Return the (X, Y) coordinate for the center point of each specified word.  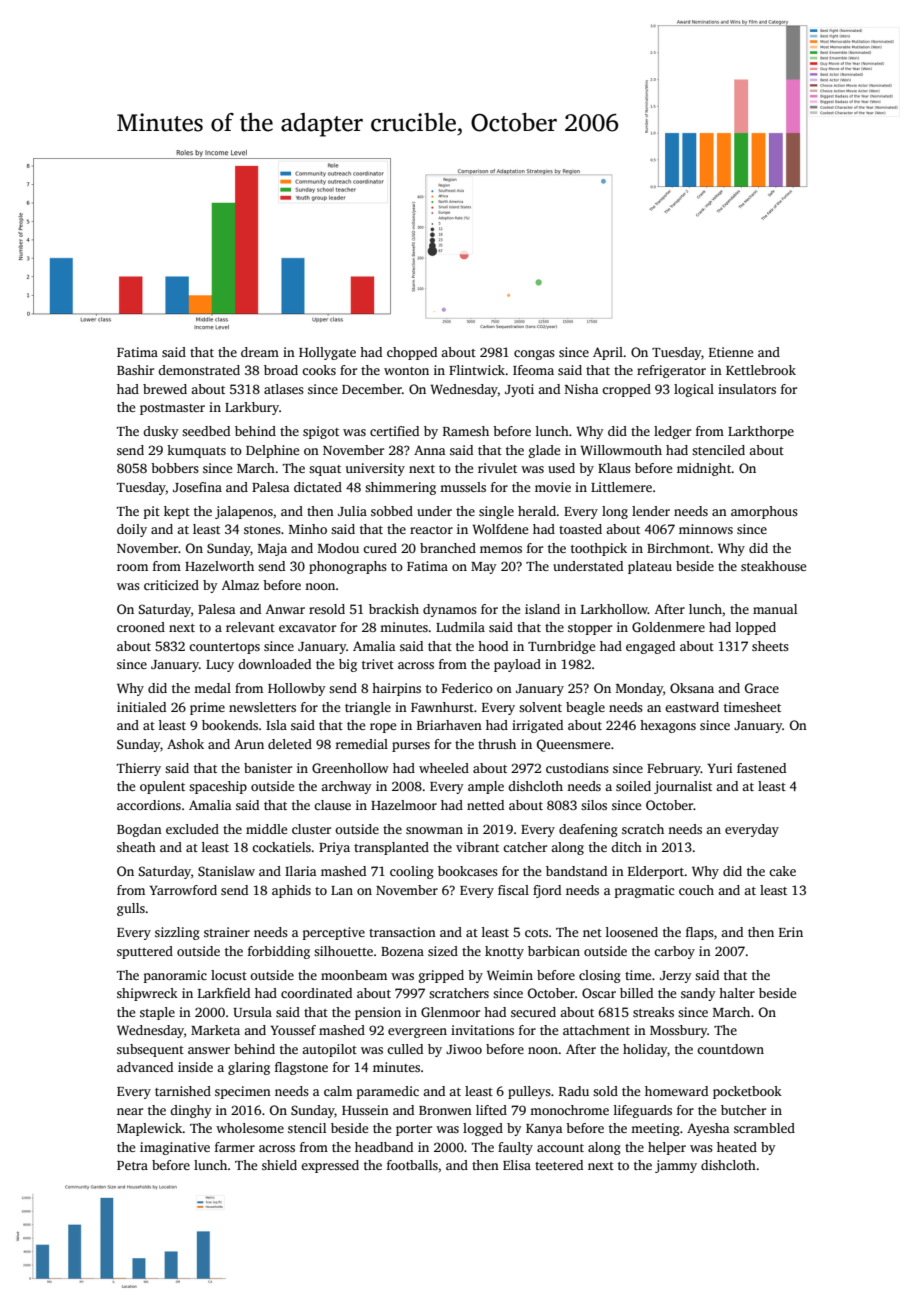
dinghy (191, 1111)
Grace (762, 688)
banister (268, 768)
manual (775, 609)
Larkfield (224, 993)
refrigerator (671, 371)
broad (281, 370)
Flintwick (477, 370)
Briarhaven (449, 725)
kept (177, 512)
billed (636, 993)
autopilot (329, 1050)
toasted (580, 529)
